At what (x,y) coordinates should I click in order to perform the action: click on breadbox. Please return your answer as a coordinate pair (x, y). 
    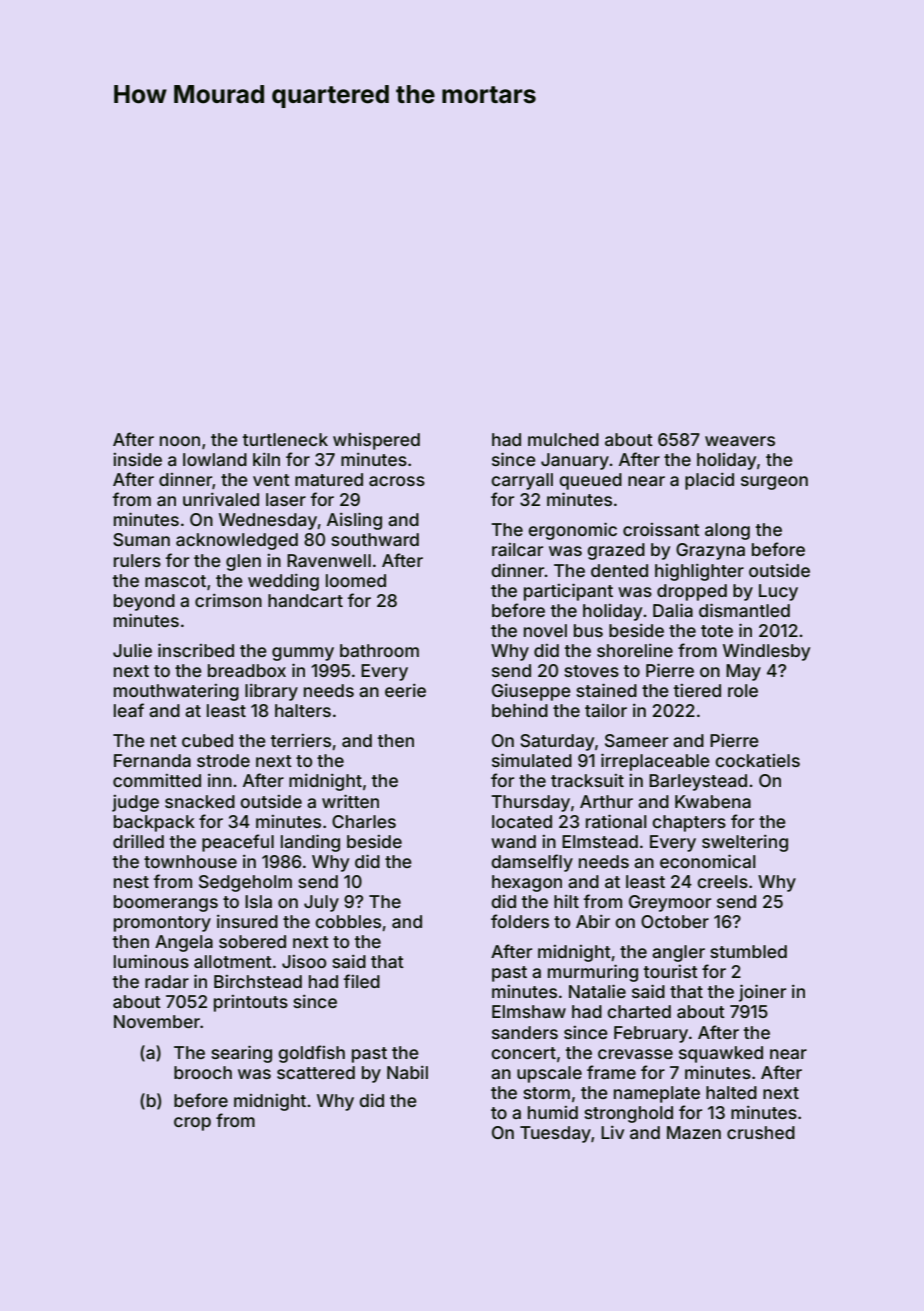
    Looking at the image, I should click on (247, 670).
